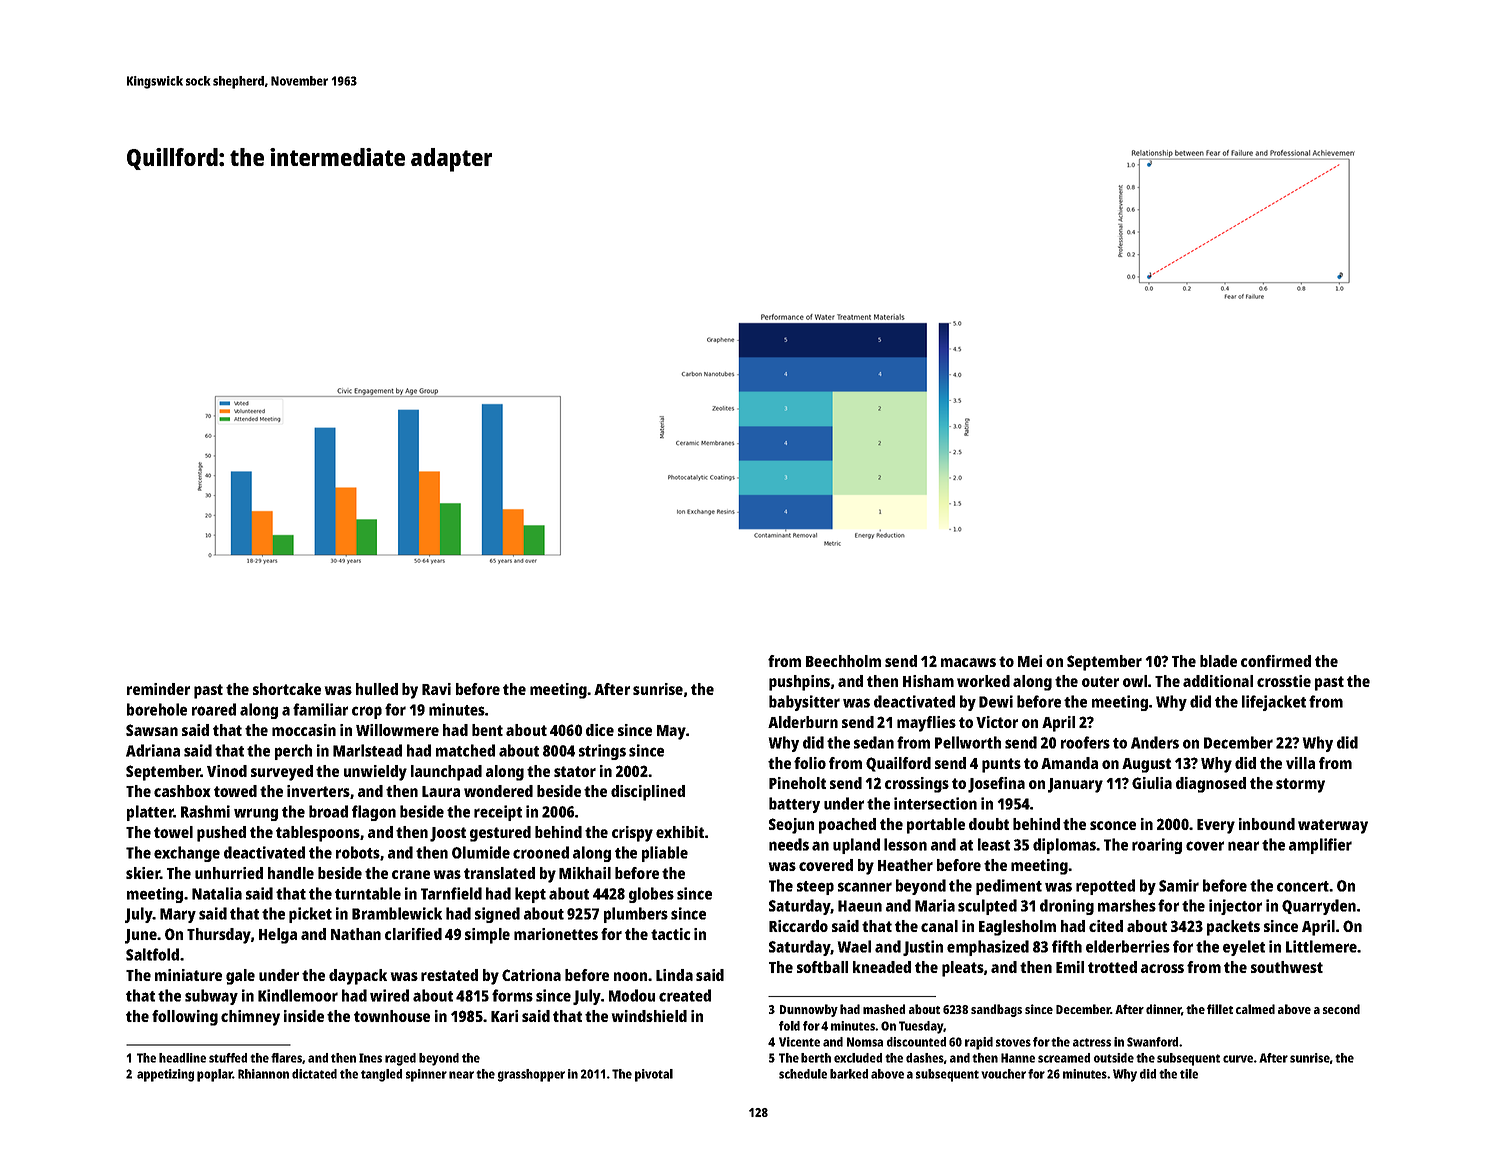  Describe the element at coordinates (1003, 1074) in the screenshot. I see `voucher` at that location.
